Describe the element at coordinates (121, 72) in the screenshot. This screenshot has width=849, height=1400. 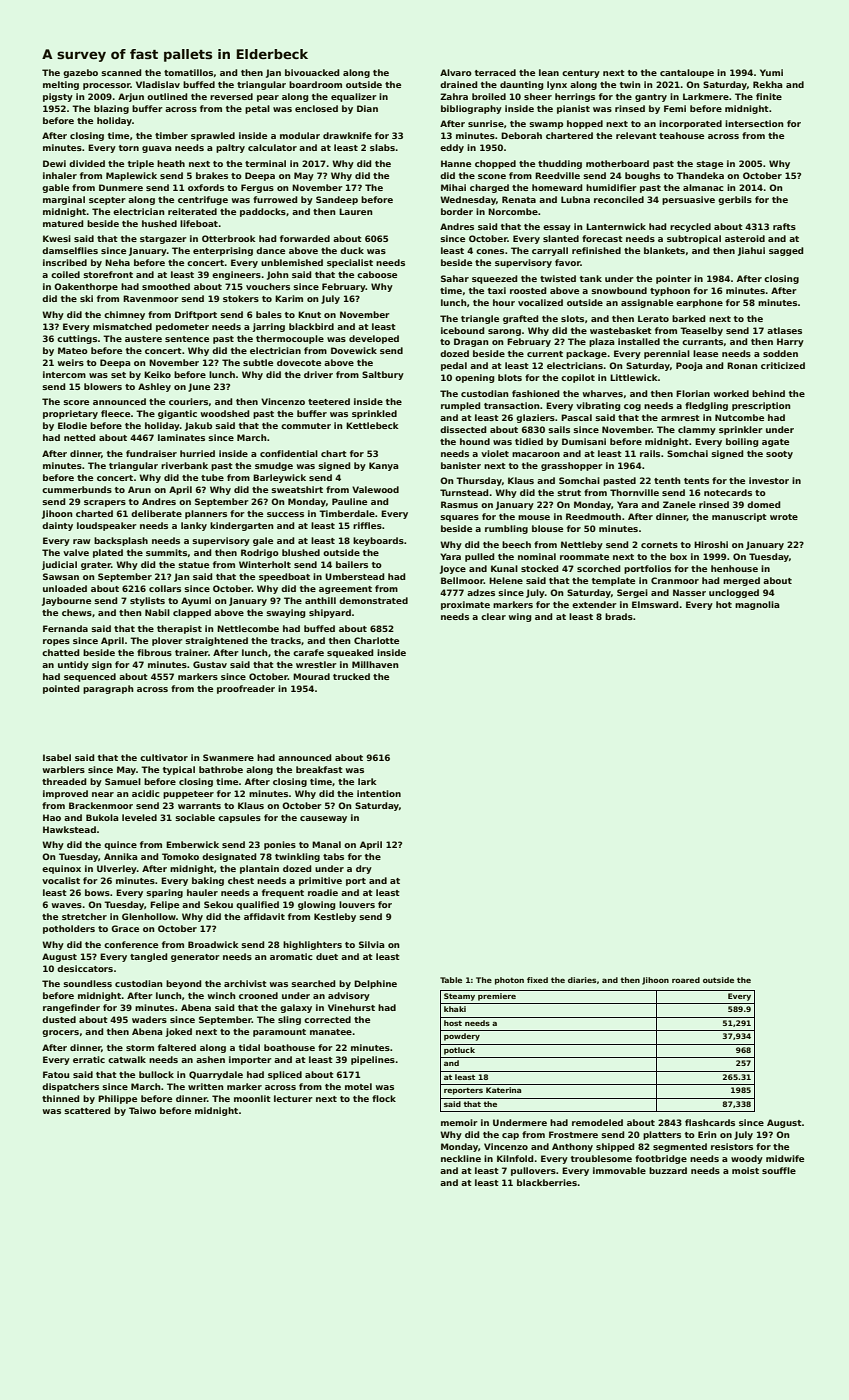
I see `scanned` at that location.
